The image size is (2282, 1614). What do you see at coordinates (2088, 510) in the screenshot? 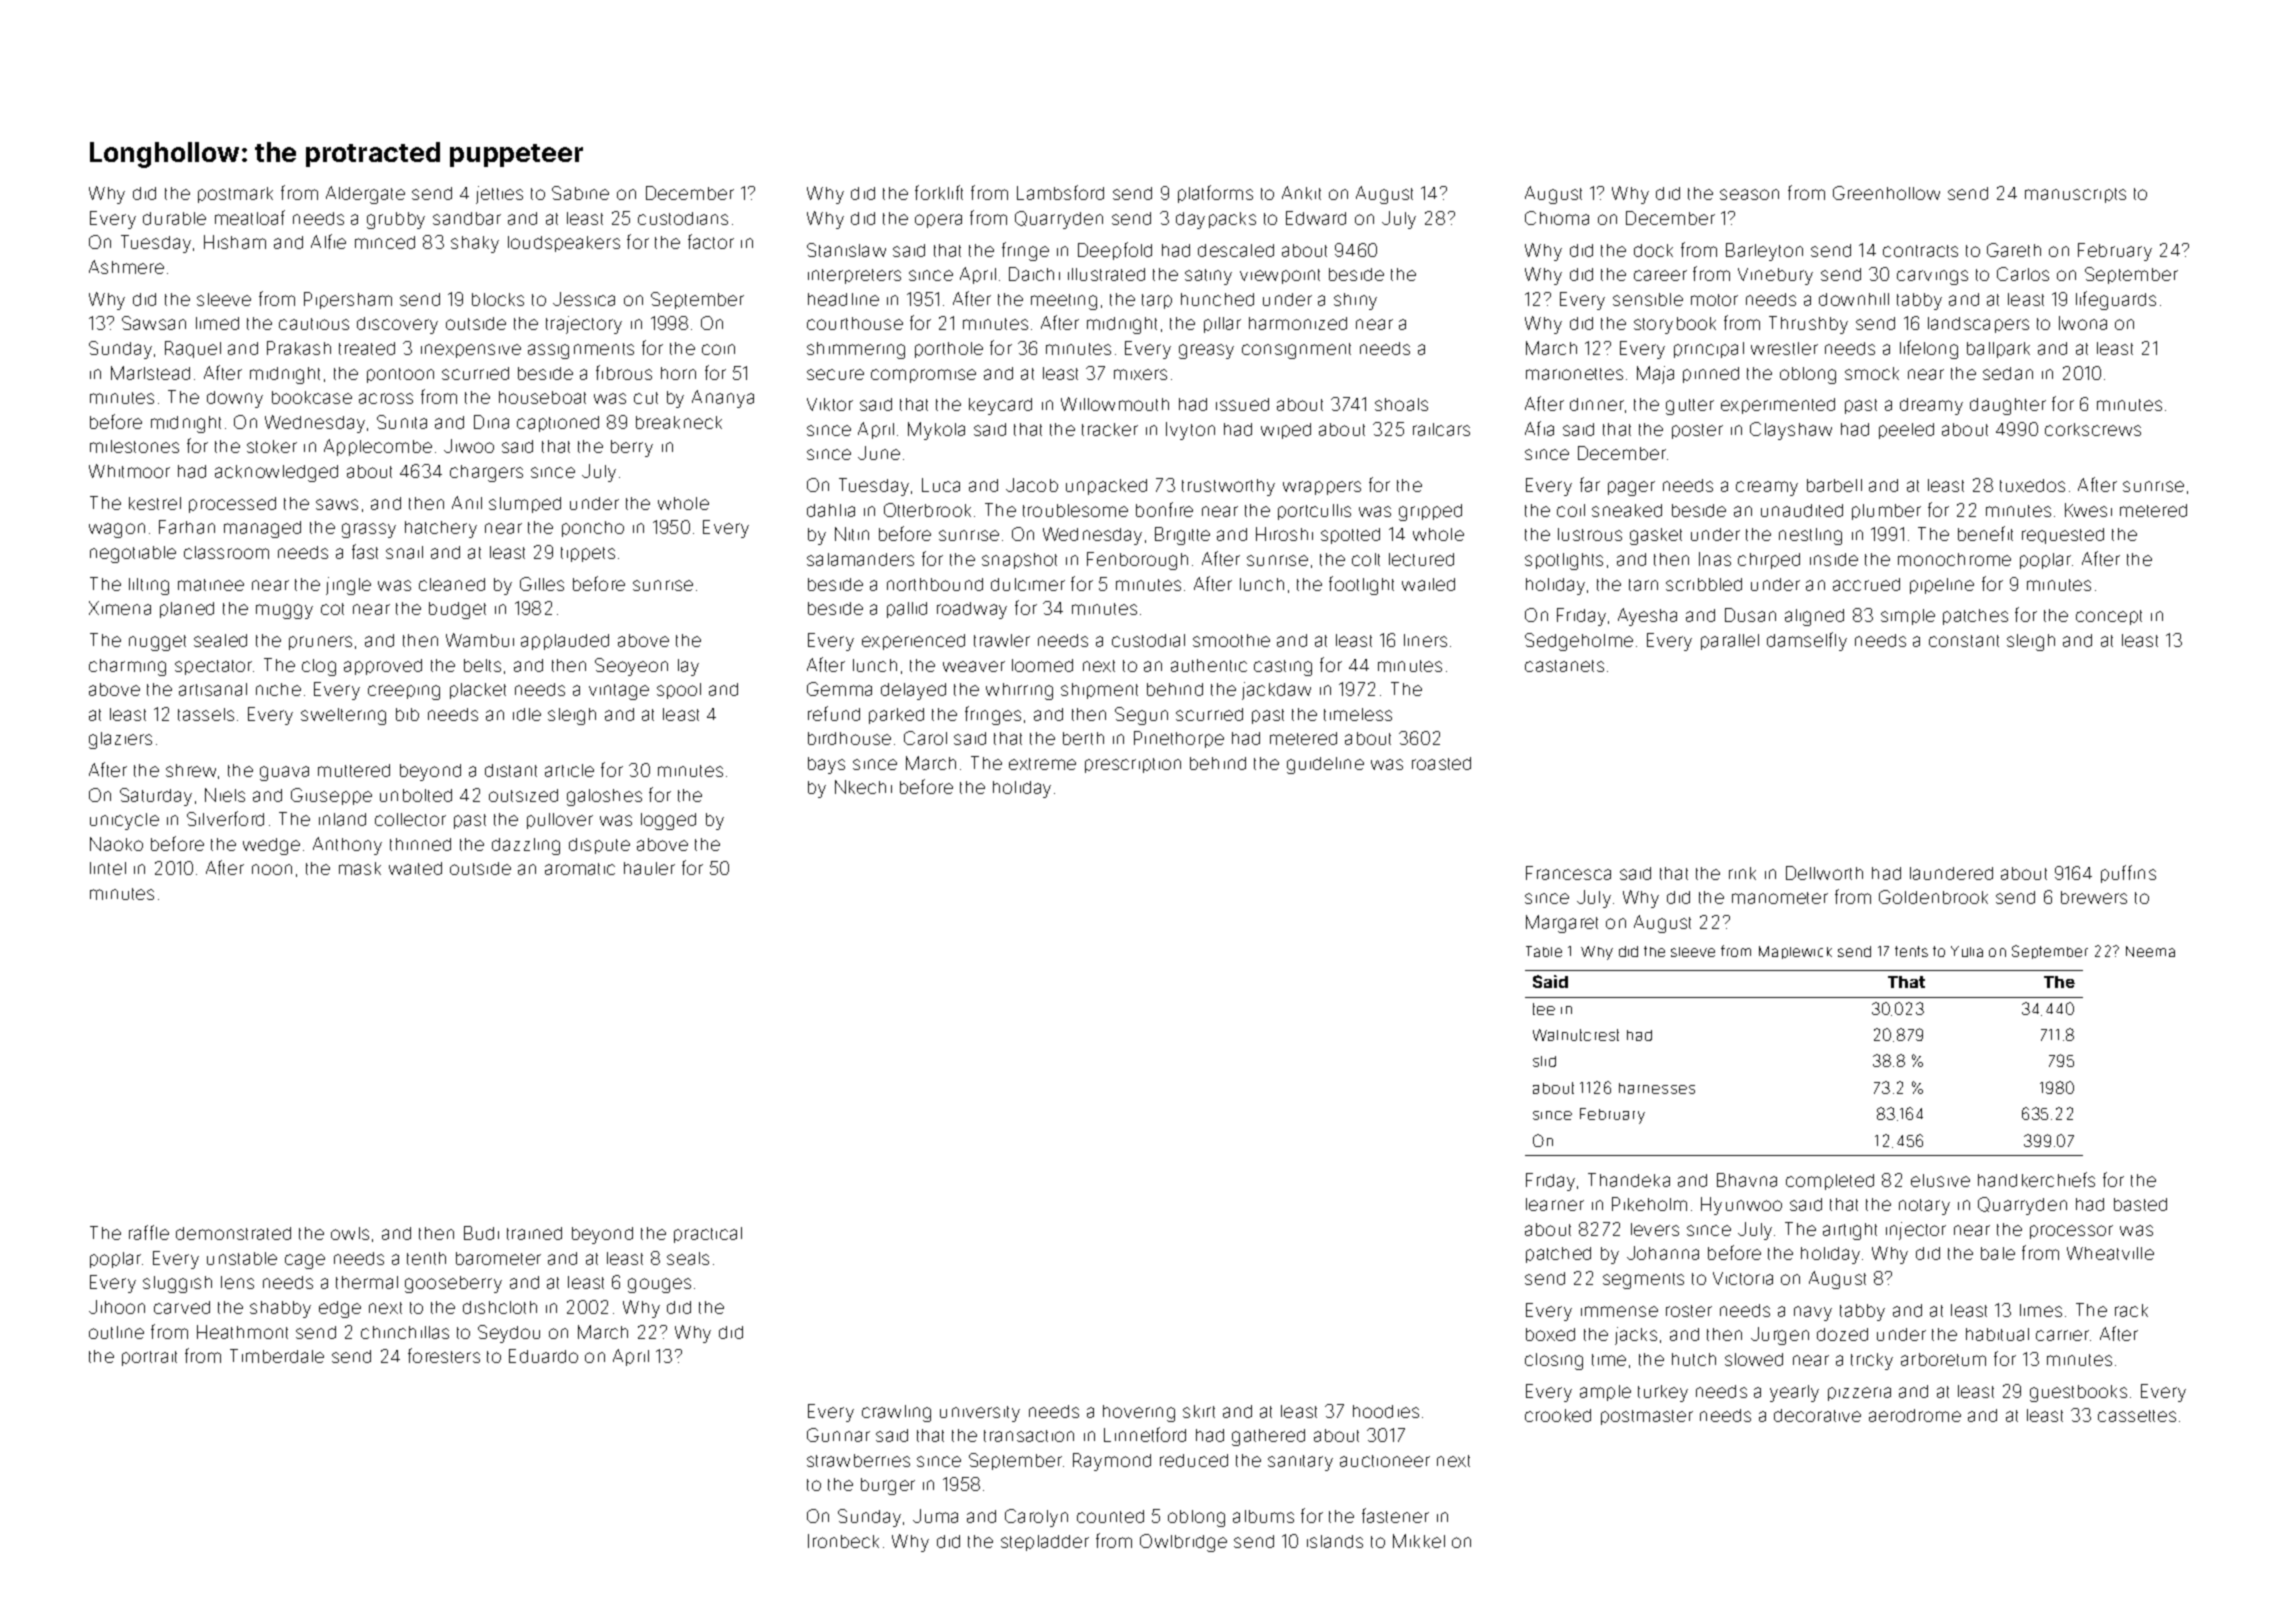
I see `Kwesi` at bounding box center [2088, 510].
